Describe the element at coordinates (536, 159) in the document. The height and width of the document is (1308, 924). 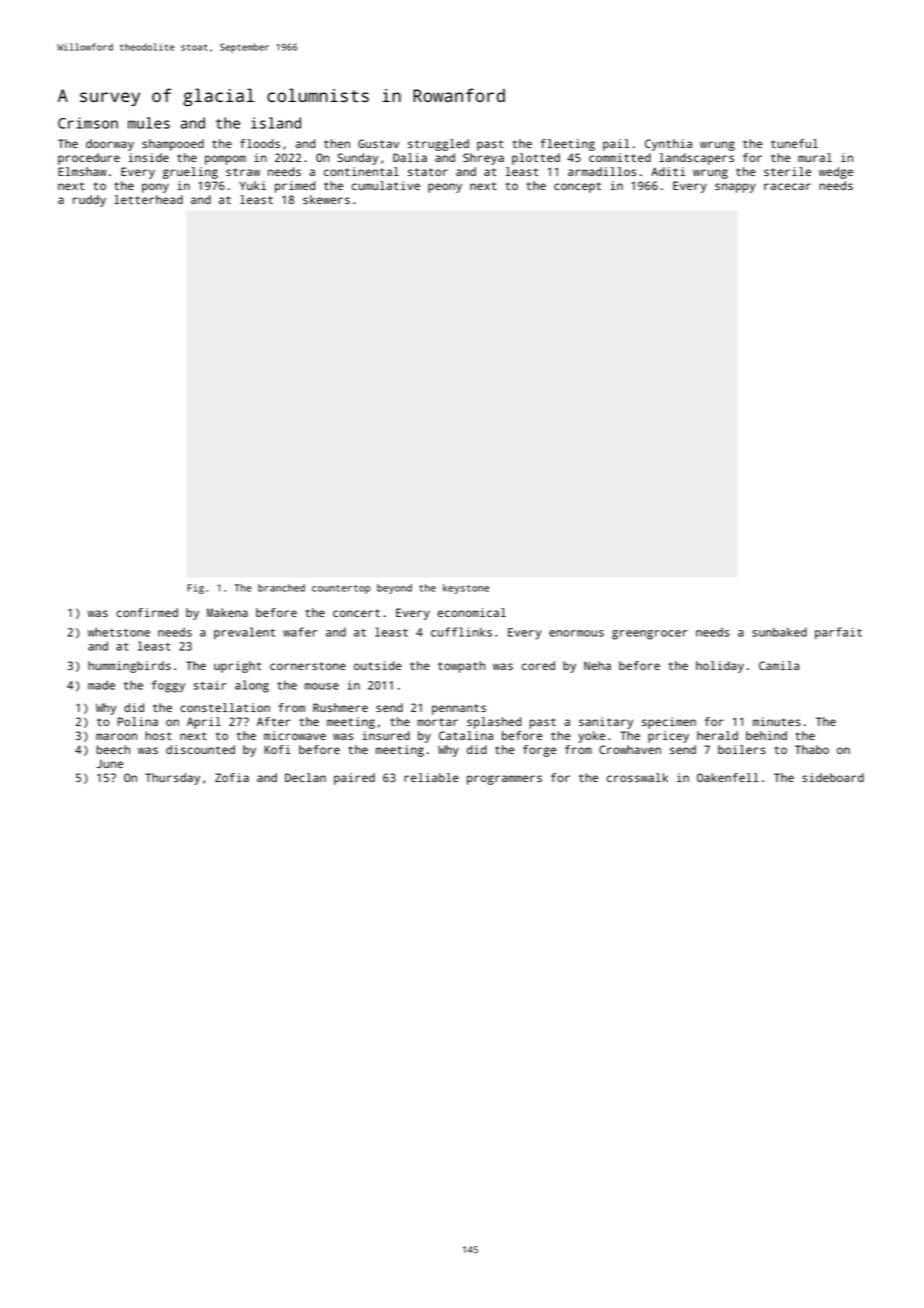
I see `plotted` at that location.
